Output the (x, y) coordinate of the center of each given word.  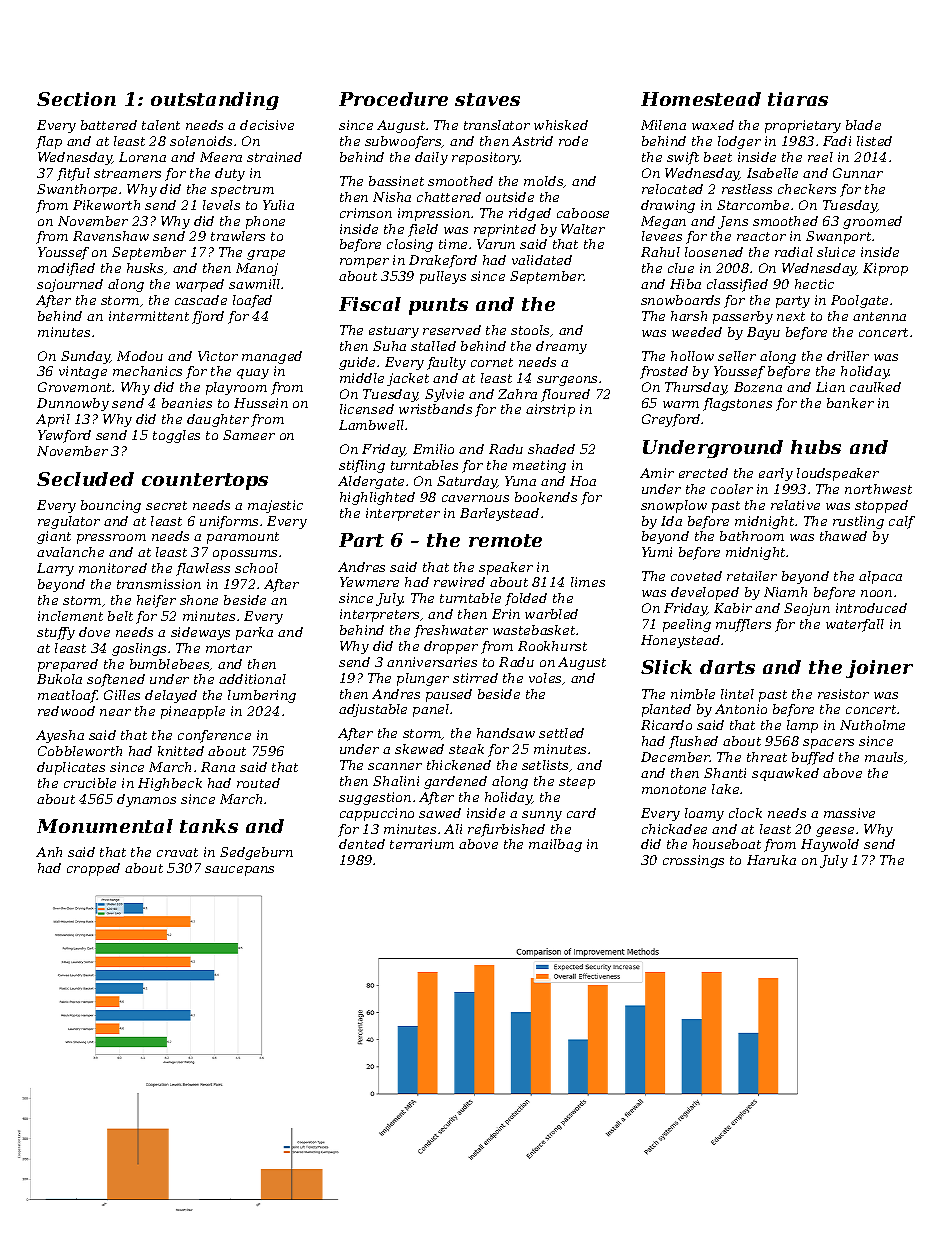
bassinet (396, 181)
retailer (752, 576)
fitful (73, 174)
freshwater (451, 631)
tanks (209, 826)
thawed (843, 536)
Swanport (838, 237)
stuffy (56, 633)
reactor (761, 236)
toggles (176, 436)
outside (510, 197)
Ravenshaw (111, 236)
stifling (362, 466)
